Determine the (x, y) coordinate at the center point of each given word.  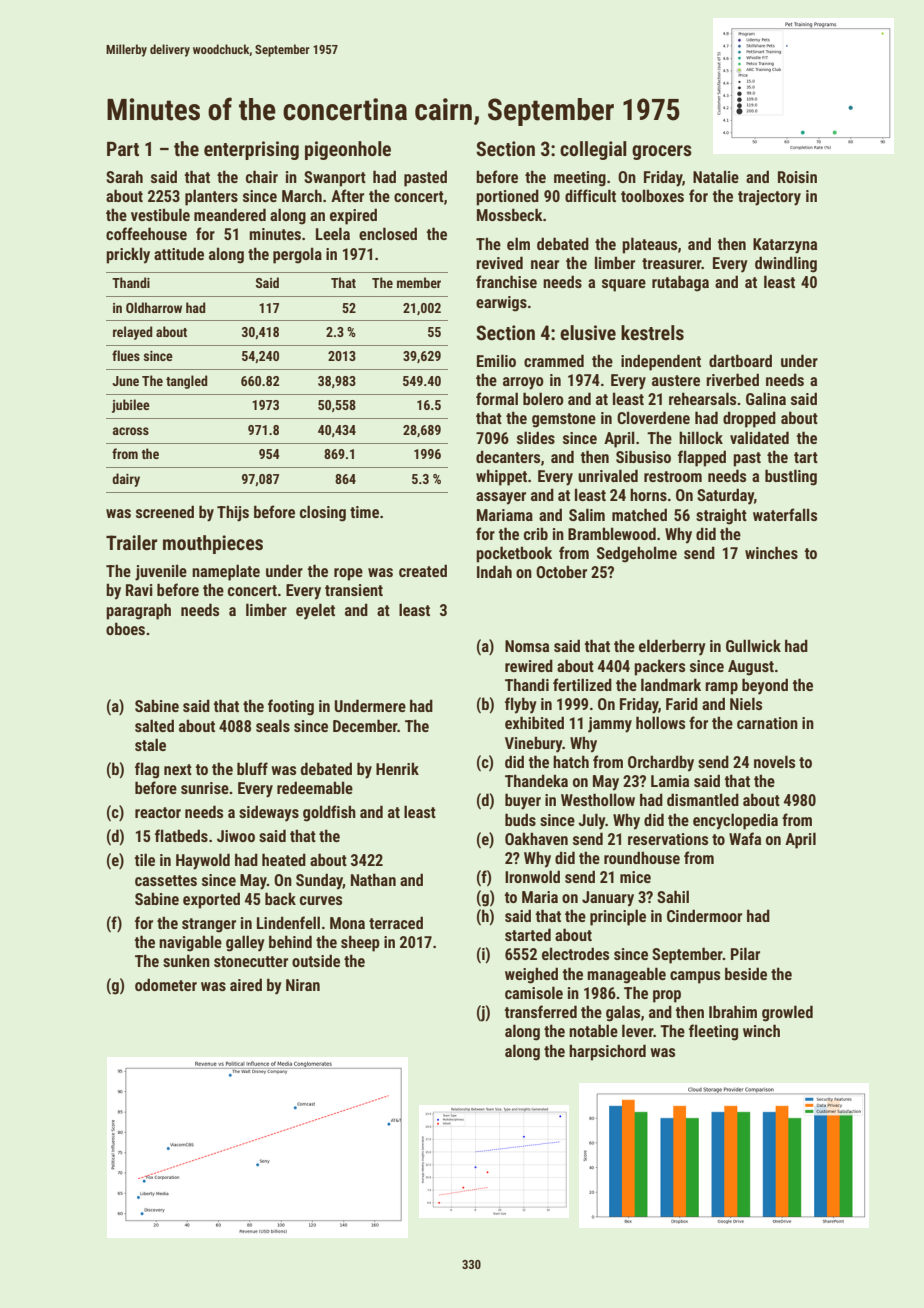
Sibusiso (643, 456)
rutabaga (680, 283)
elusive (588, 332)
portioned (507, 197)
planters (211, 197)
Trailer (131, 542)
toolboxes (652, 195)
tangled (186, 382)
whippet (501, 477)
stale (150, 744)
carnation (767, 723)
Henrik (397, 768)
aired (246, 984)
